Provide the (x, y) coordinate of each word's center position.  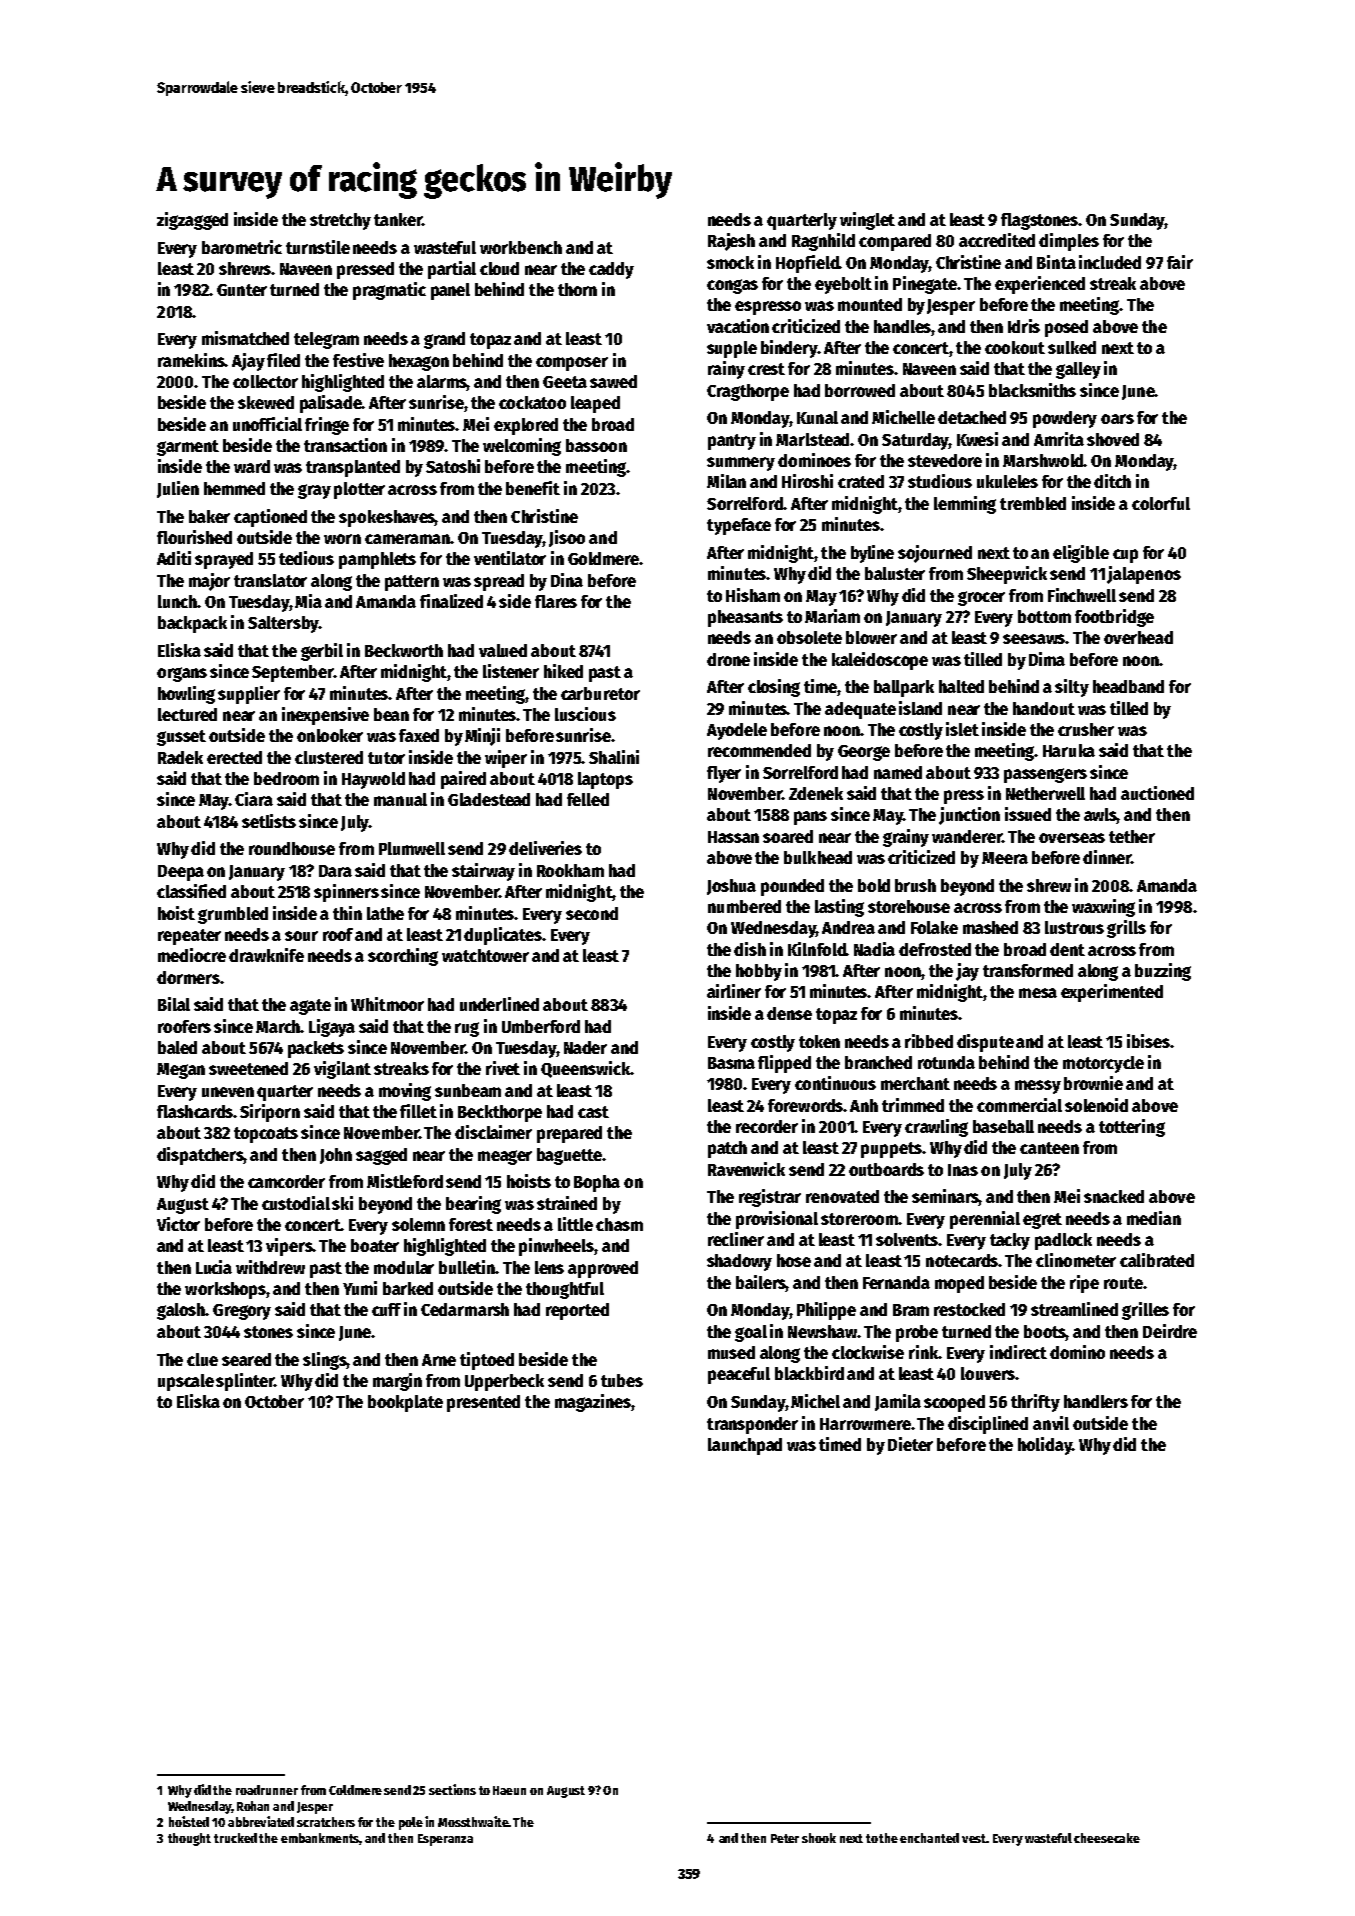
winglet (867, 221)
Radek (180, 757)
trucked (235, 1838)
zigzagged (192, 221)
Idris (1024, 326)
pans (810, 818)
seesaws (1034, 639)
